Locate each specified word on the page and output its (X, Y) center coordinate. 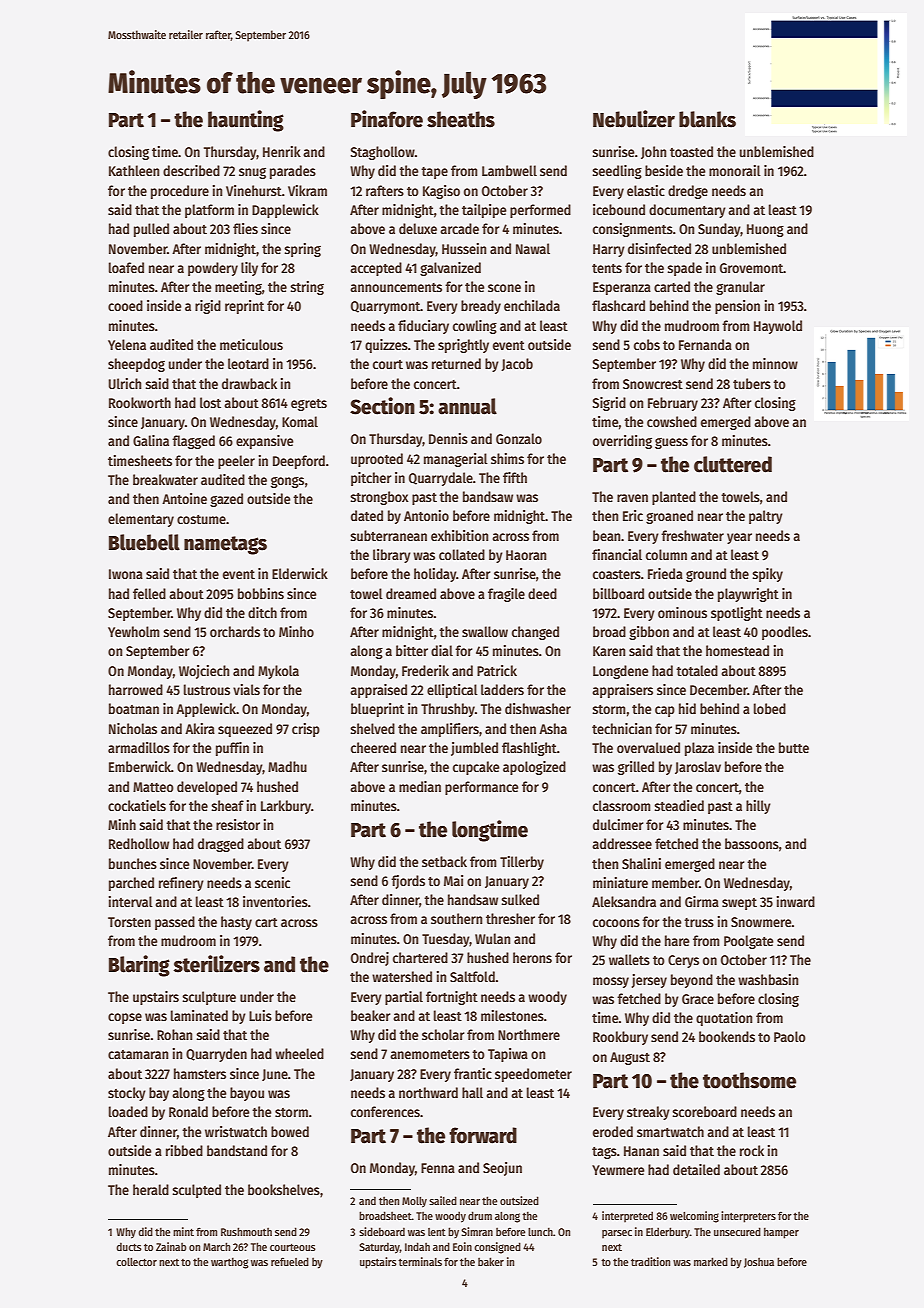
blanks (707, 119)
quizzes (386, 346)
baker (491, 1261)
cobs (647, 344)
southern (457, 918)
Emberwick (140, 766)
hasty (236, 923)
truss (699, 922)
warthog (230, 1263)
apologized (534, 768)
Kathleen (134, 170)
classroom (622, 805)
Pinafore (387, 119)
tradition (650, 1261)
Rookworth (140, 402)
